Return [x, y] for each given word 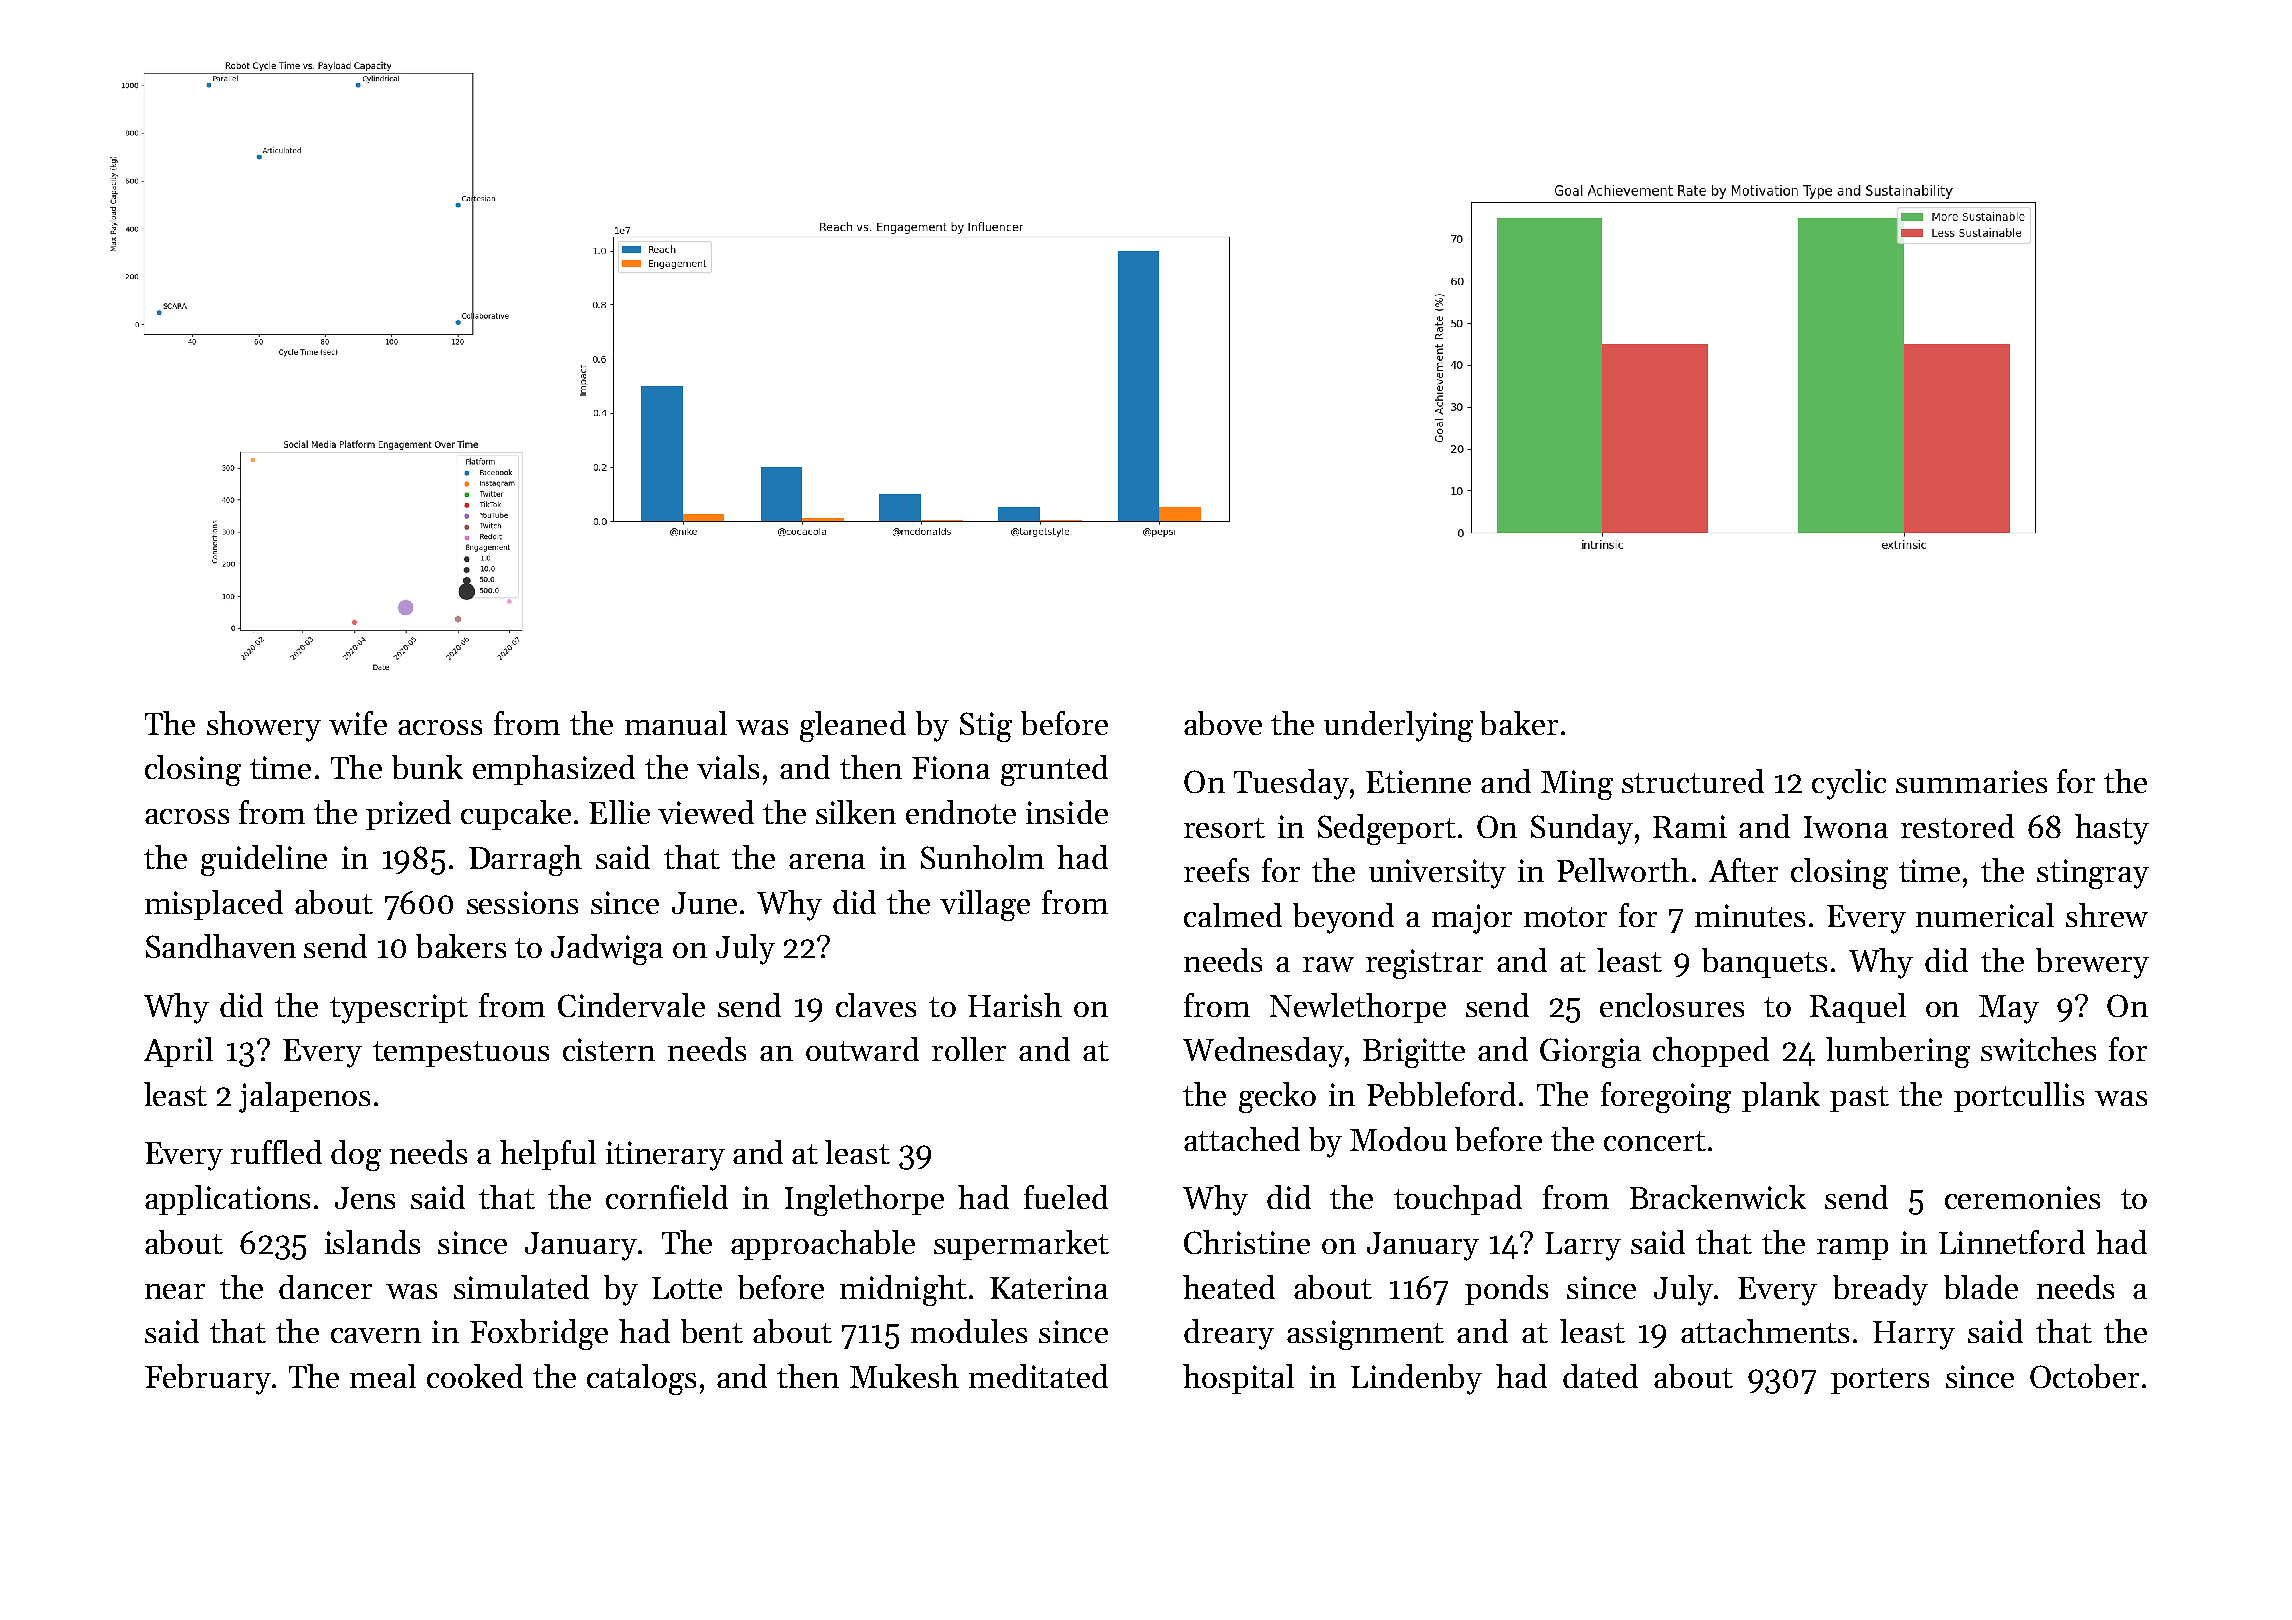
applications [227, 1200]
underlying [1398, 726]
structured [1693, 781]
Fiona [951, 767]
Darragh [525, 860]
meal [383, 1376]
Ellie [619, 812]
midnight [903, 1290]
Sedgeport [1387, 829]
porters [1880, 1381]
